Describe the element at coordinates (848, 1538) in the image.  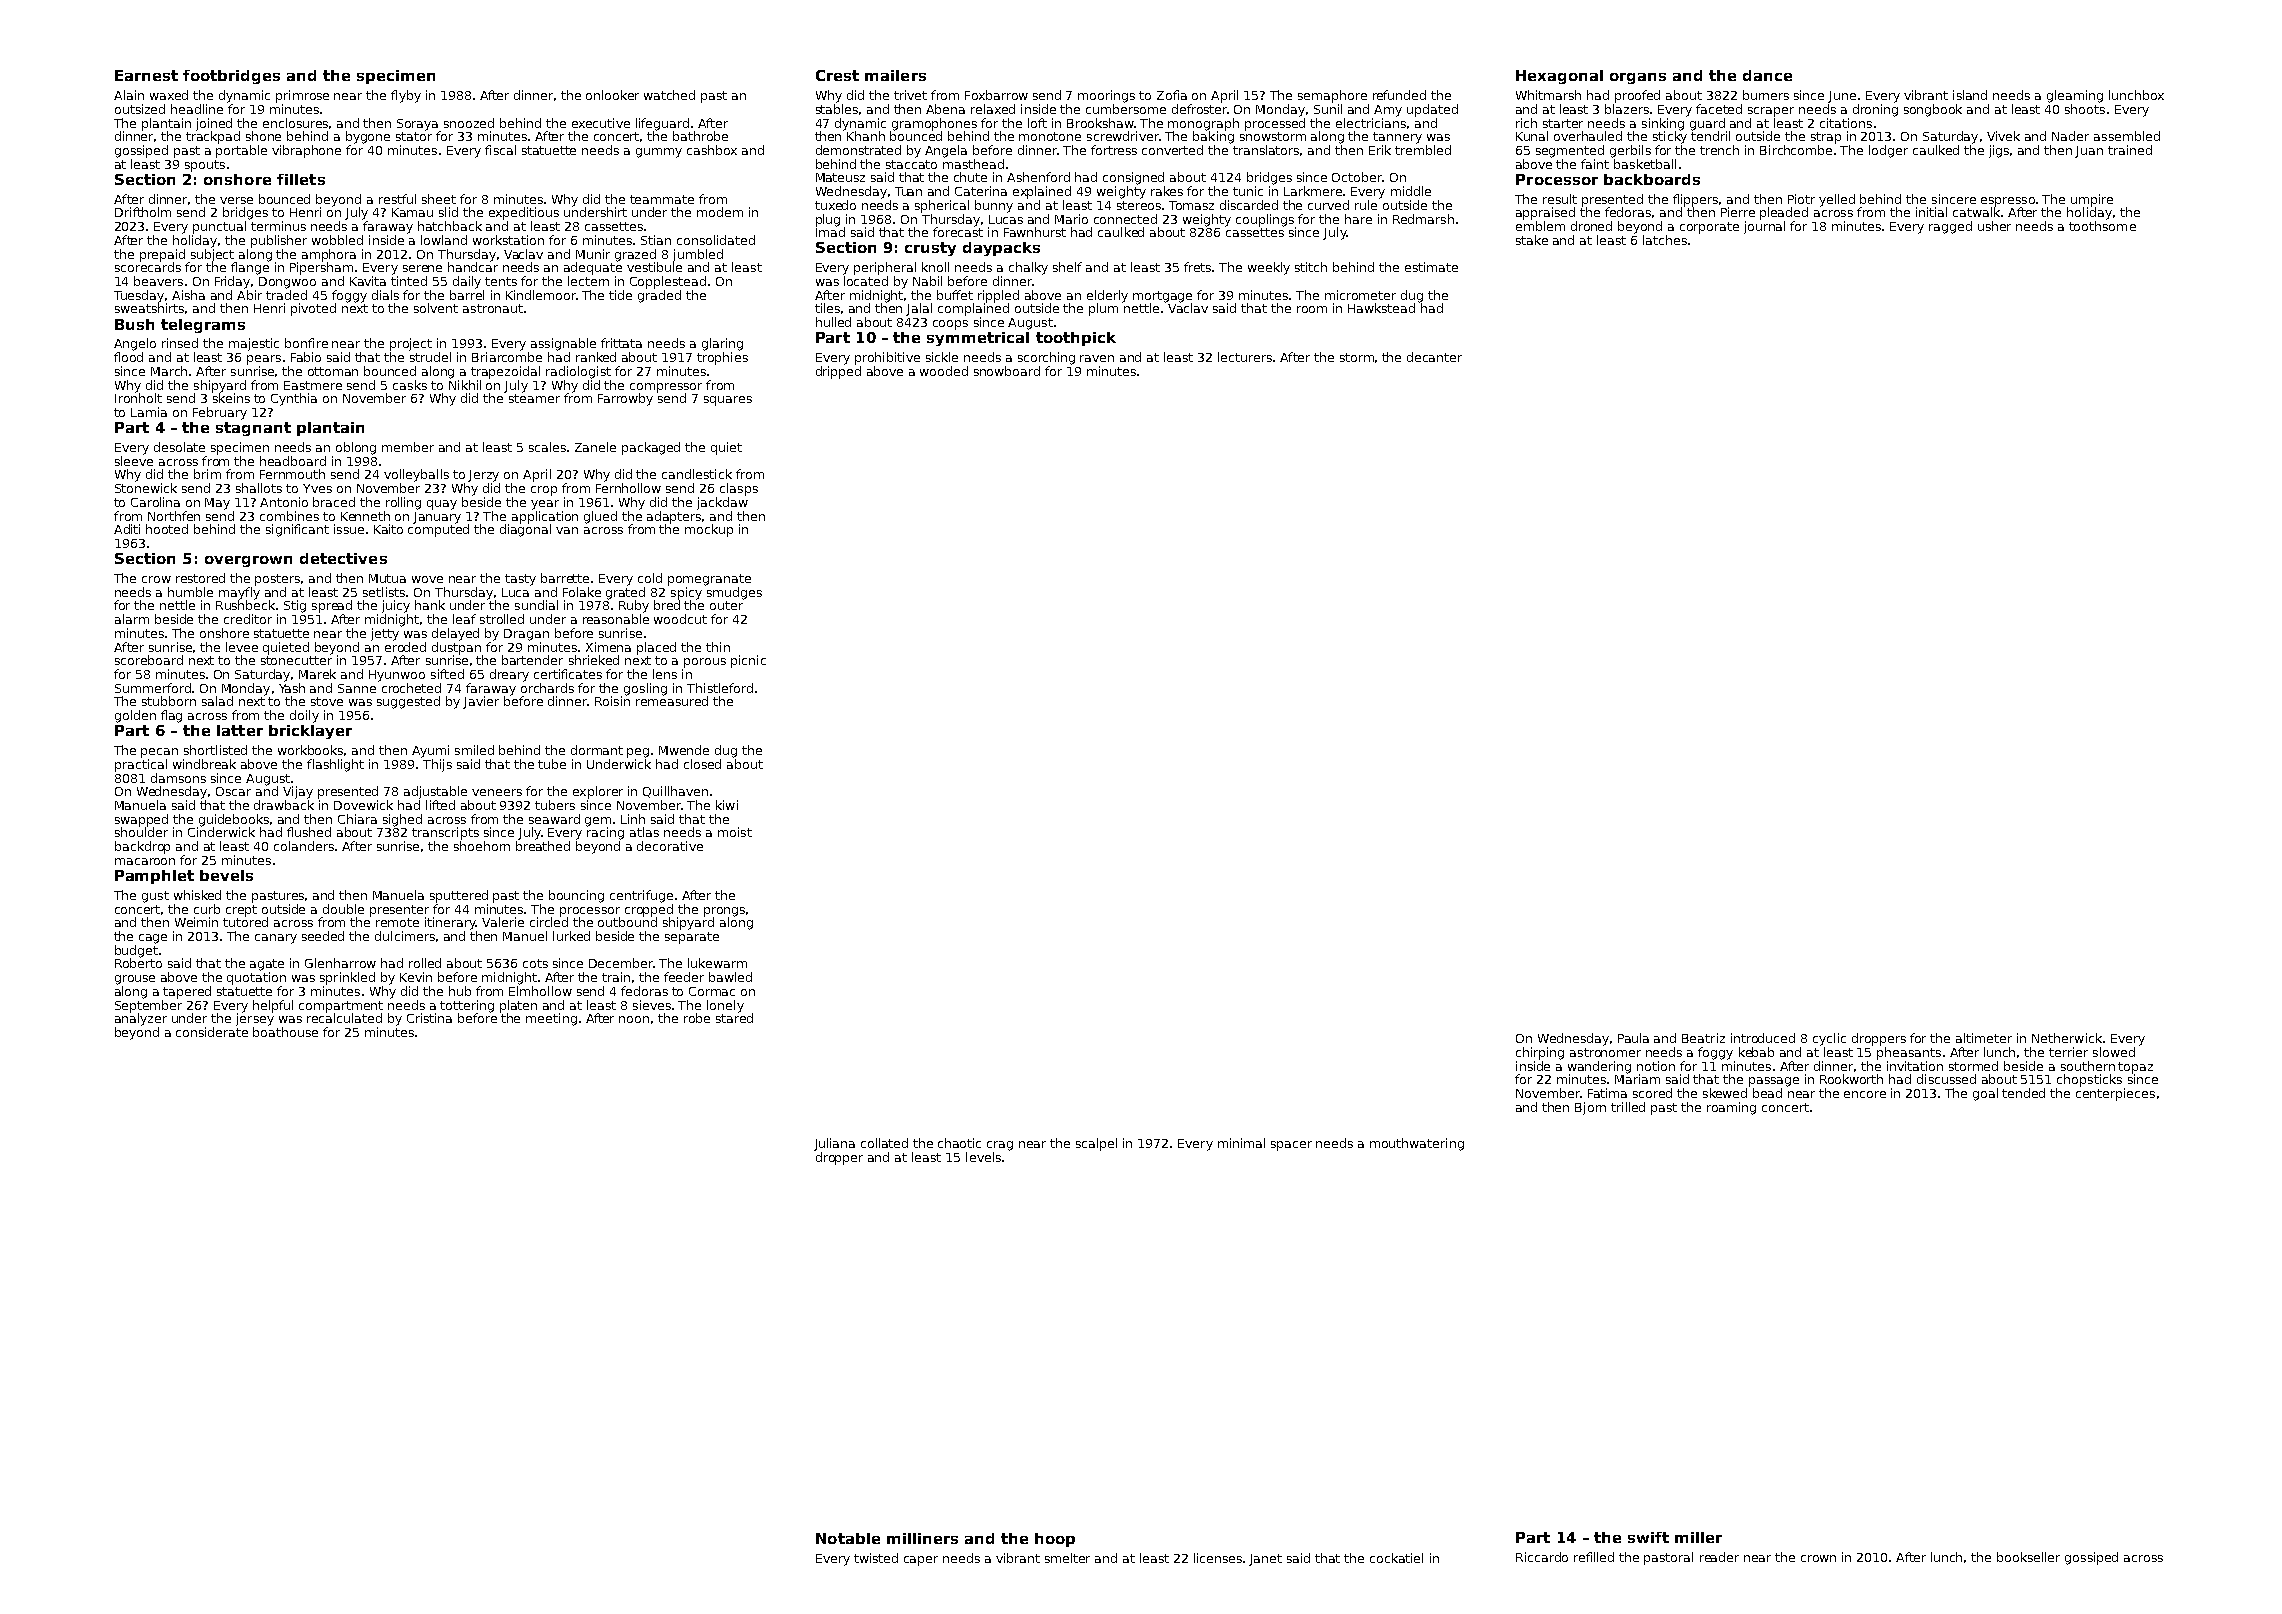
I see `Notable` at that location.
